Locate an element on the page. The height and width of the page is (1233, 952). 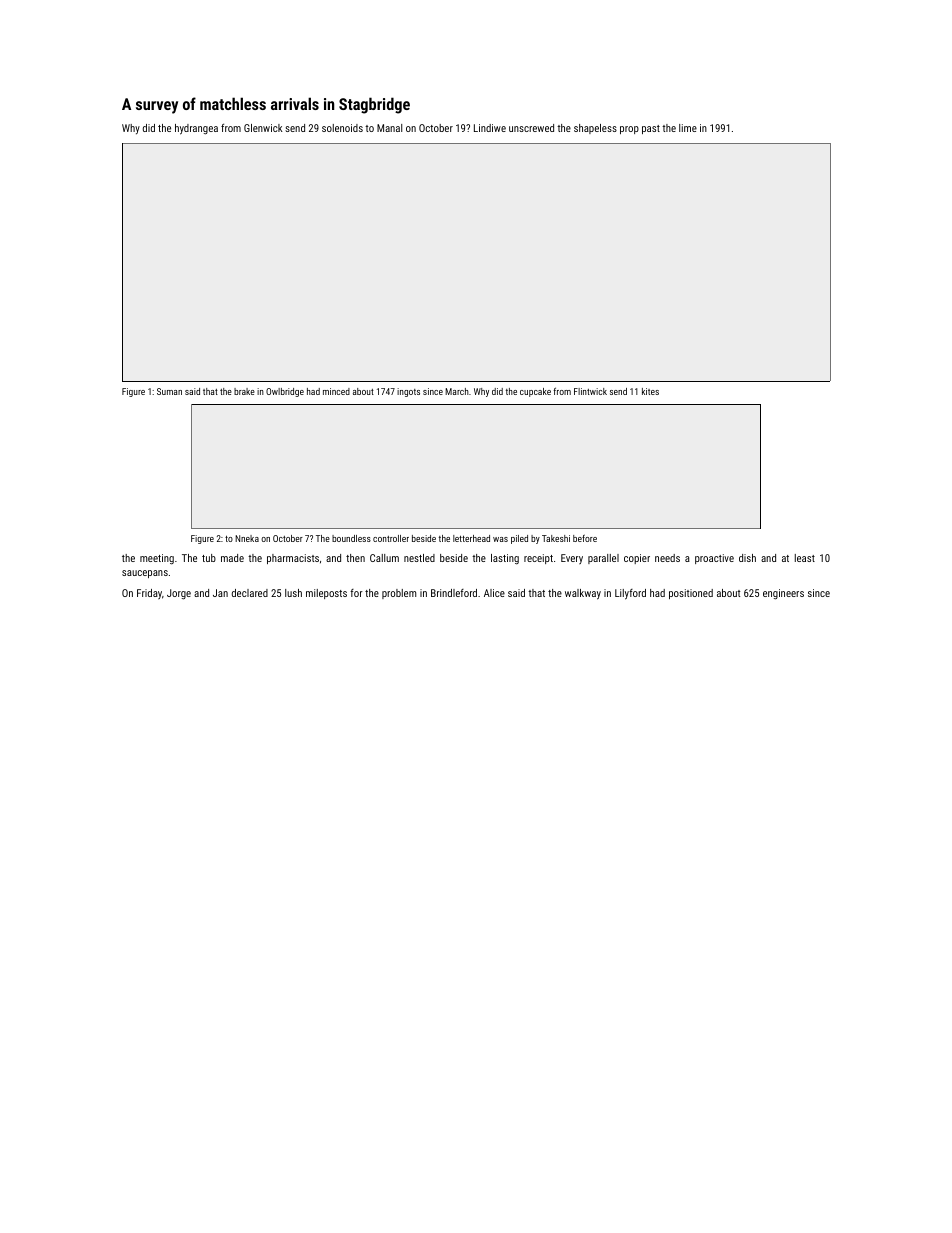
hydrangea is located at coordinates (196, 129).
